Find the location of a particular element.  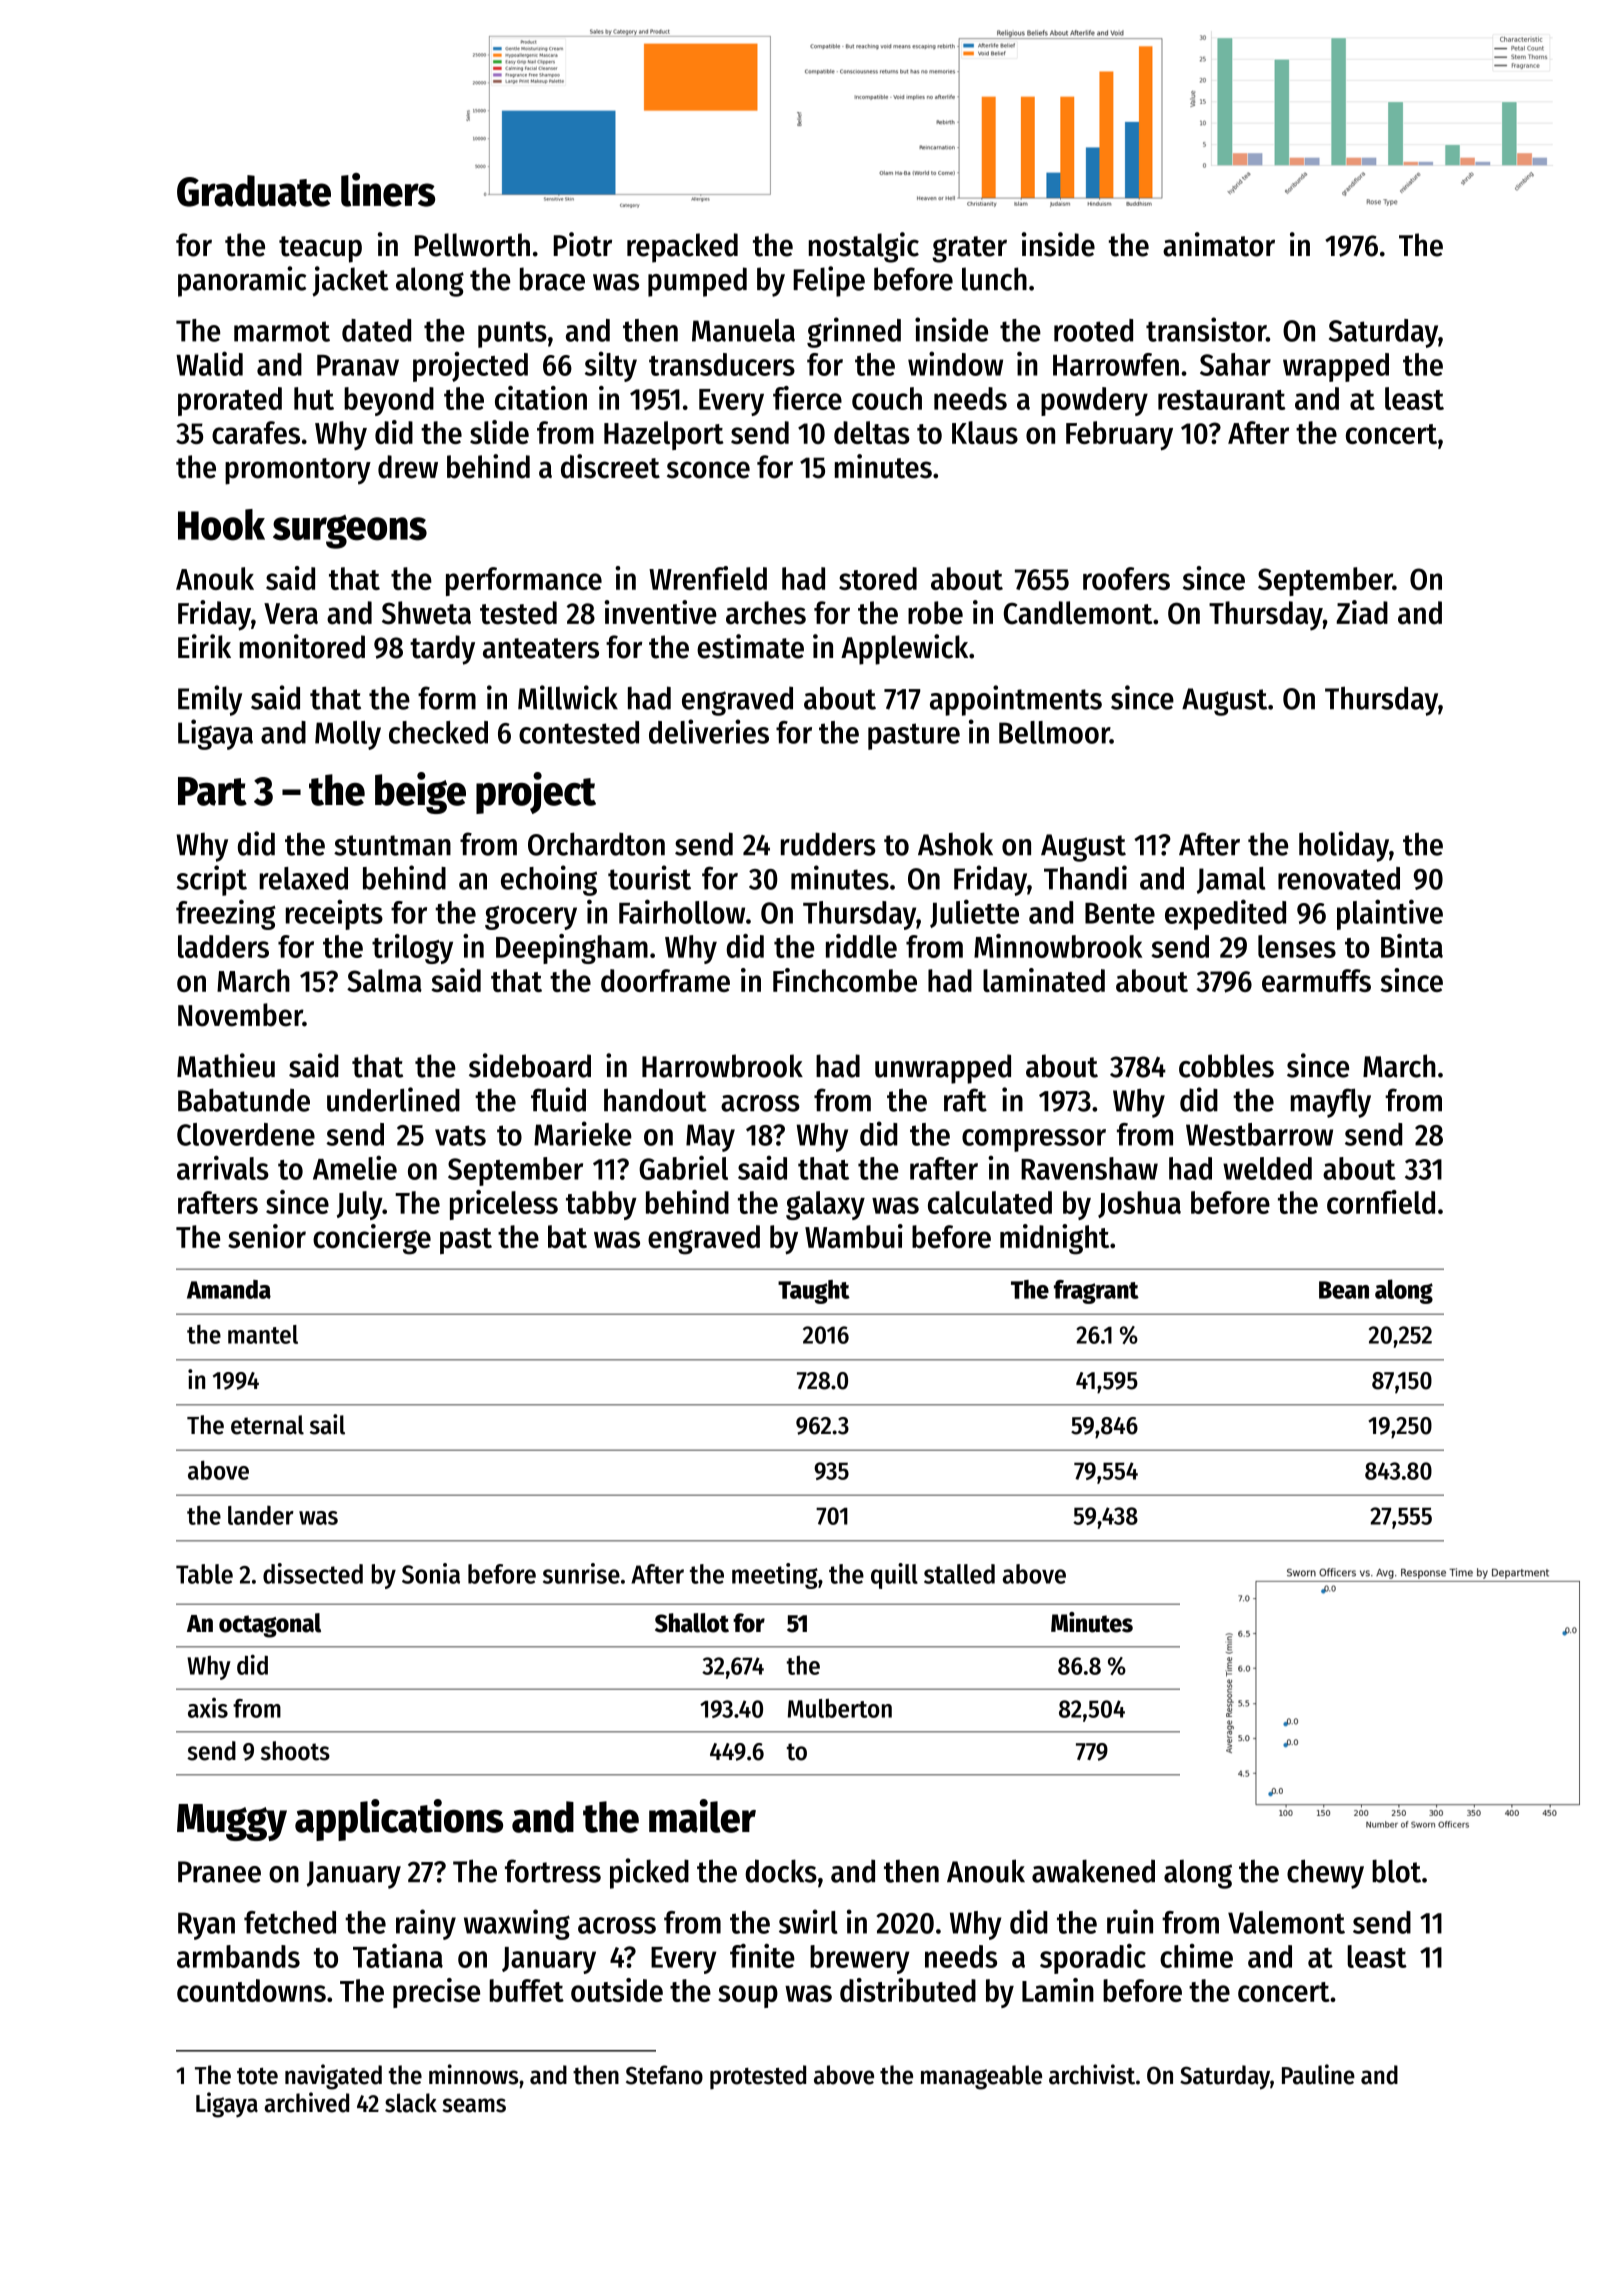

precise is located at coordinates (436, 1993).
